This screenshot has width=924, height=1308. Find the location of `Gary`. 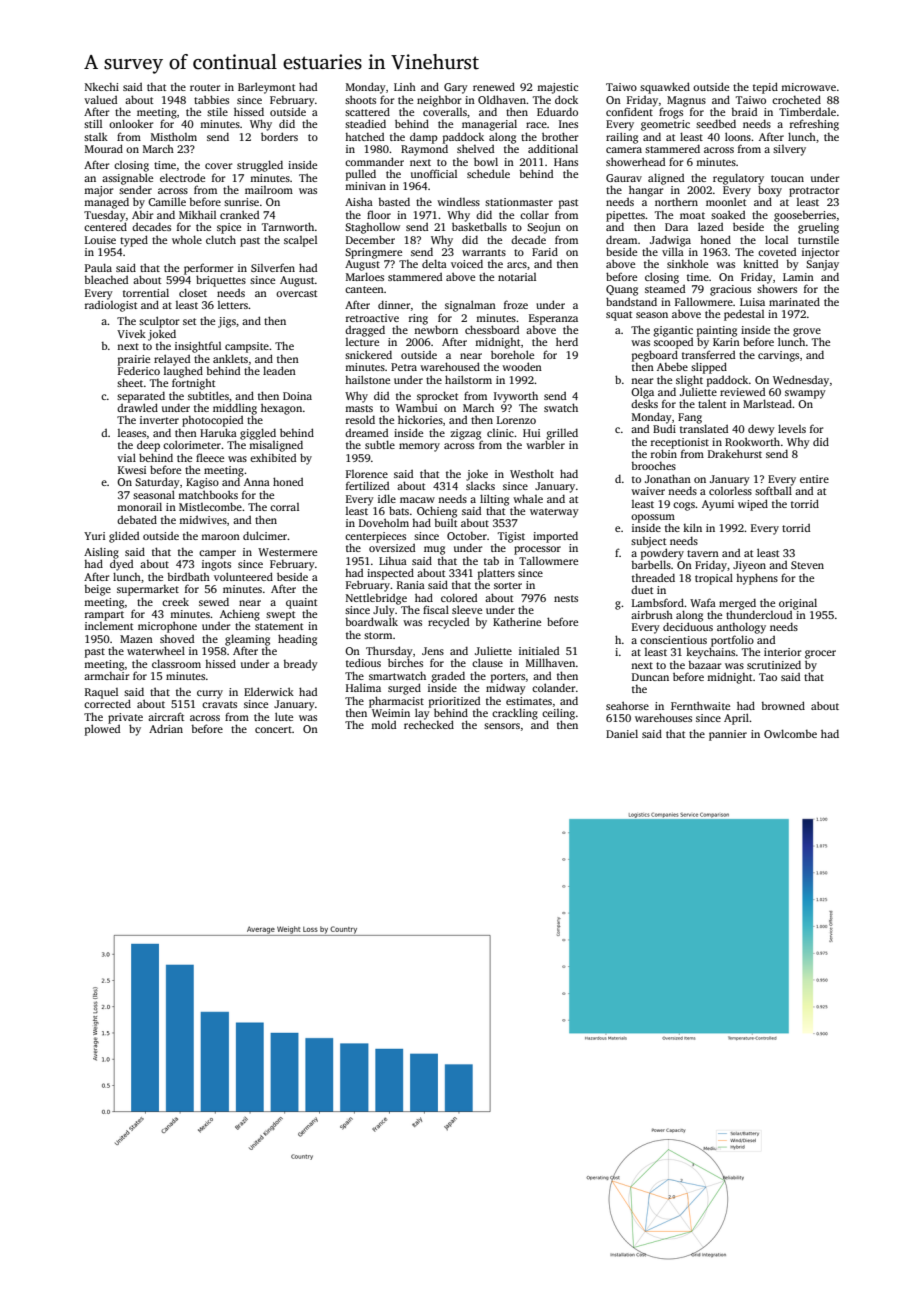

Gary is located at coordinates (456, 88).
